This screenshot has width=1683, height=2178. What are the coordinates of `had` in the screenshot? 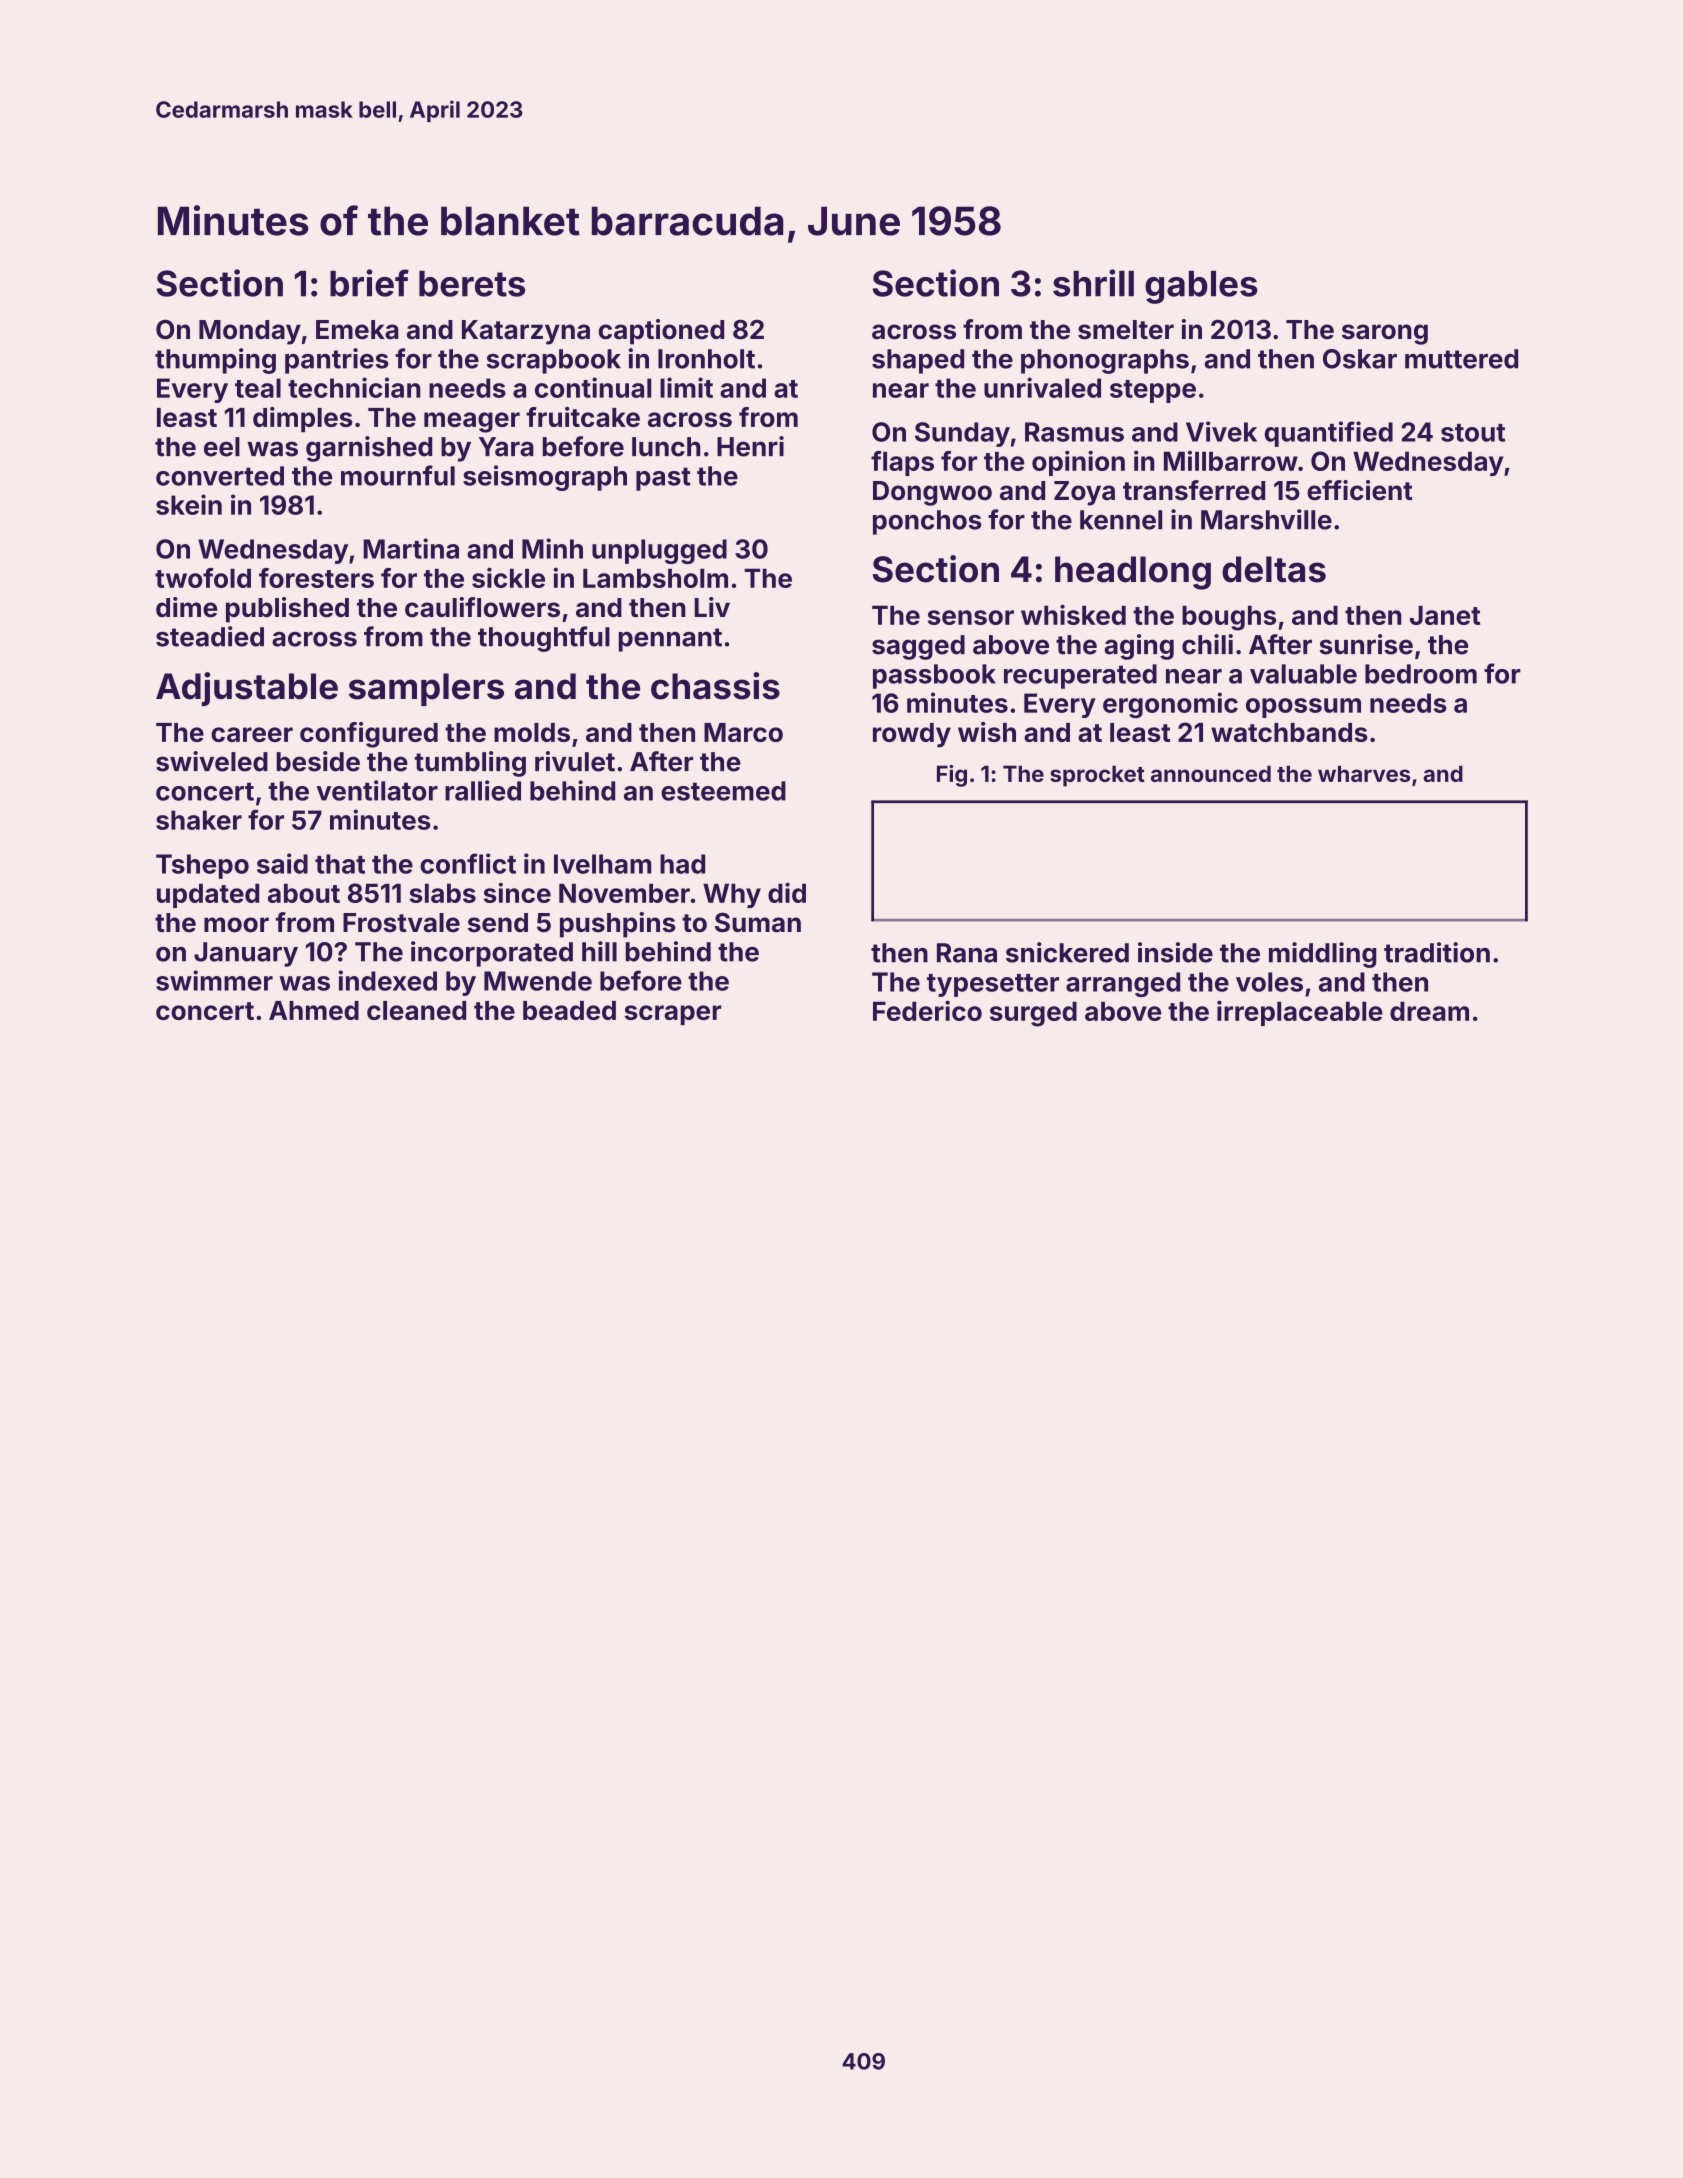 It's located at (682, 864).
